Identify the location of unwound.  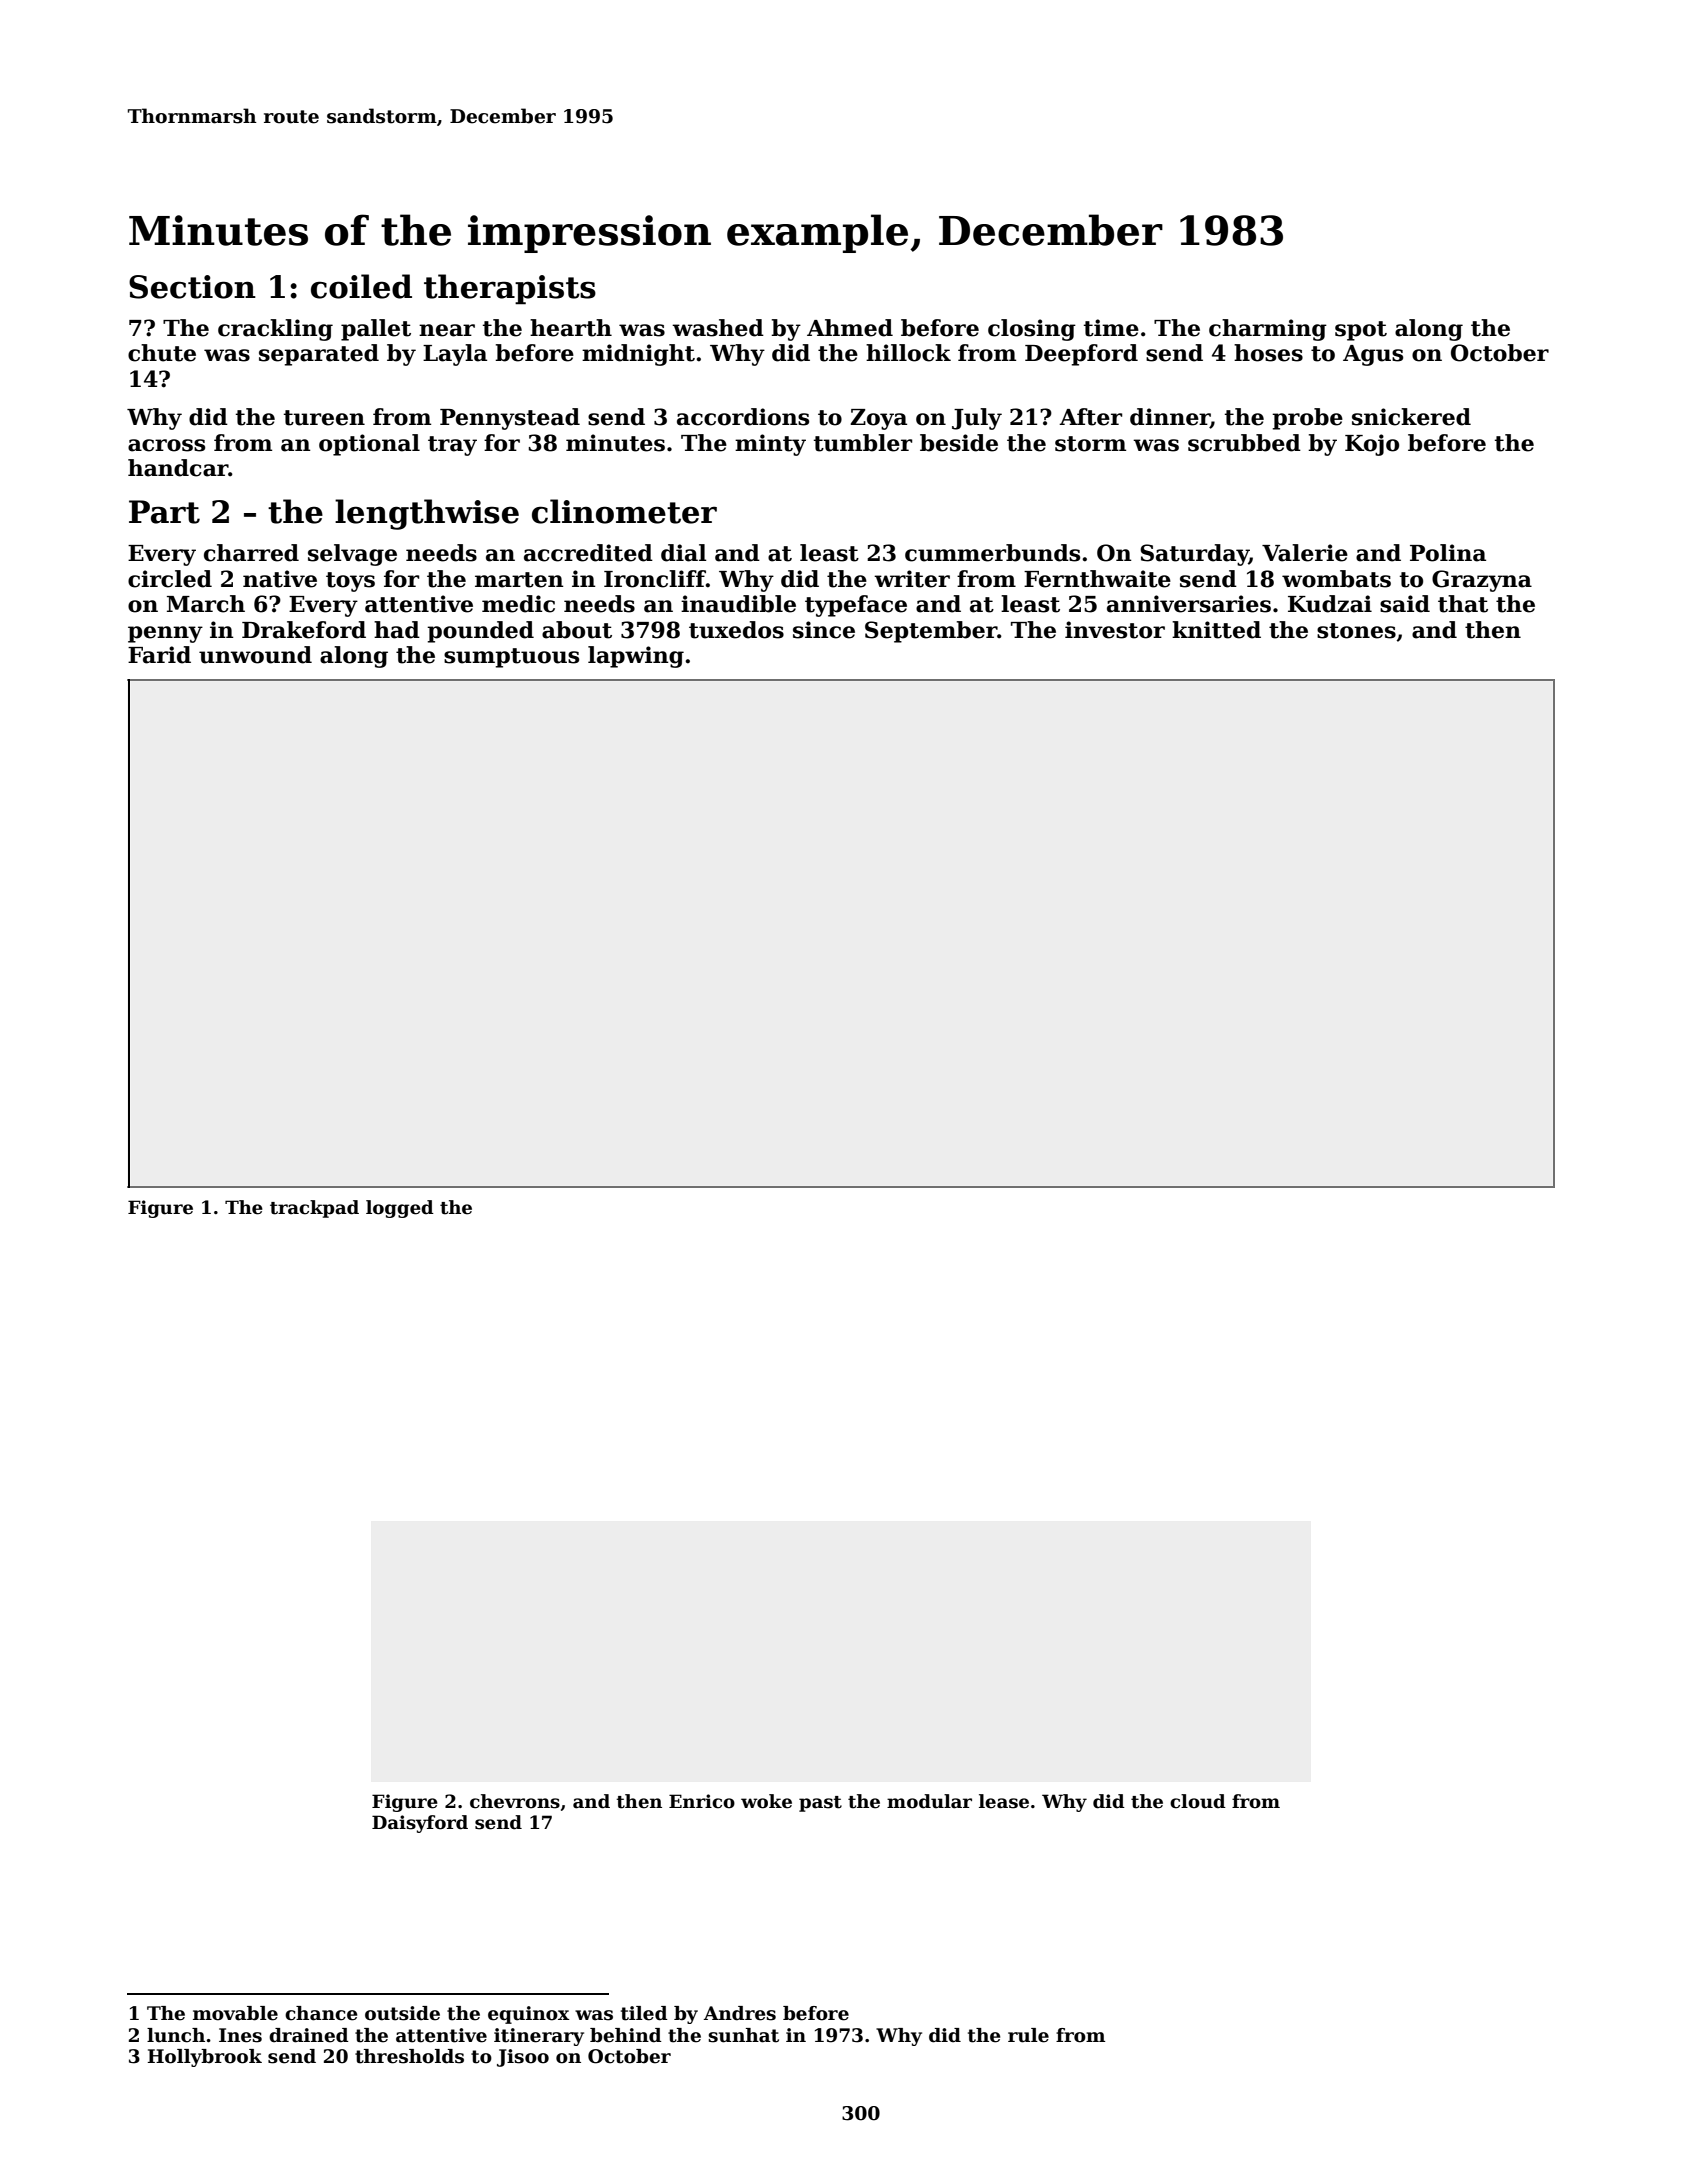
(255, 655).
